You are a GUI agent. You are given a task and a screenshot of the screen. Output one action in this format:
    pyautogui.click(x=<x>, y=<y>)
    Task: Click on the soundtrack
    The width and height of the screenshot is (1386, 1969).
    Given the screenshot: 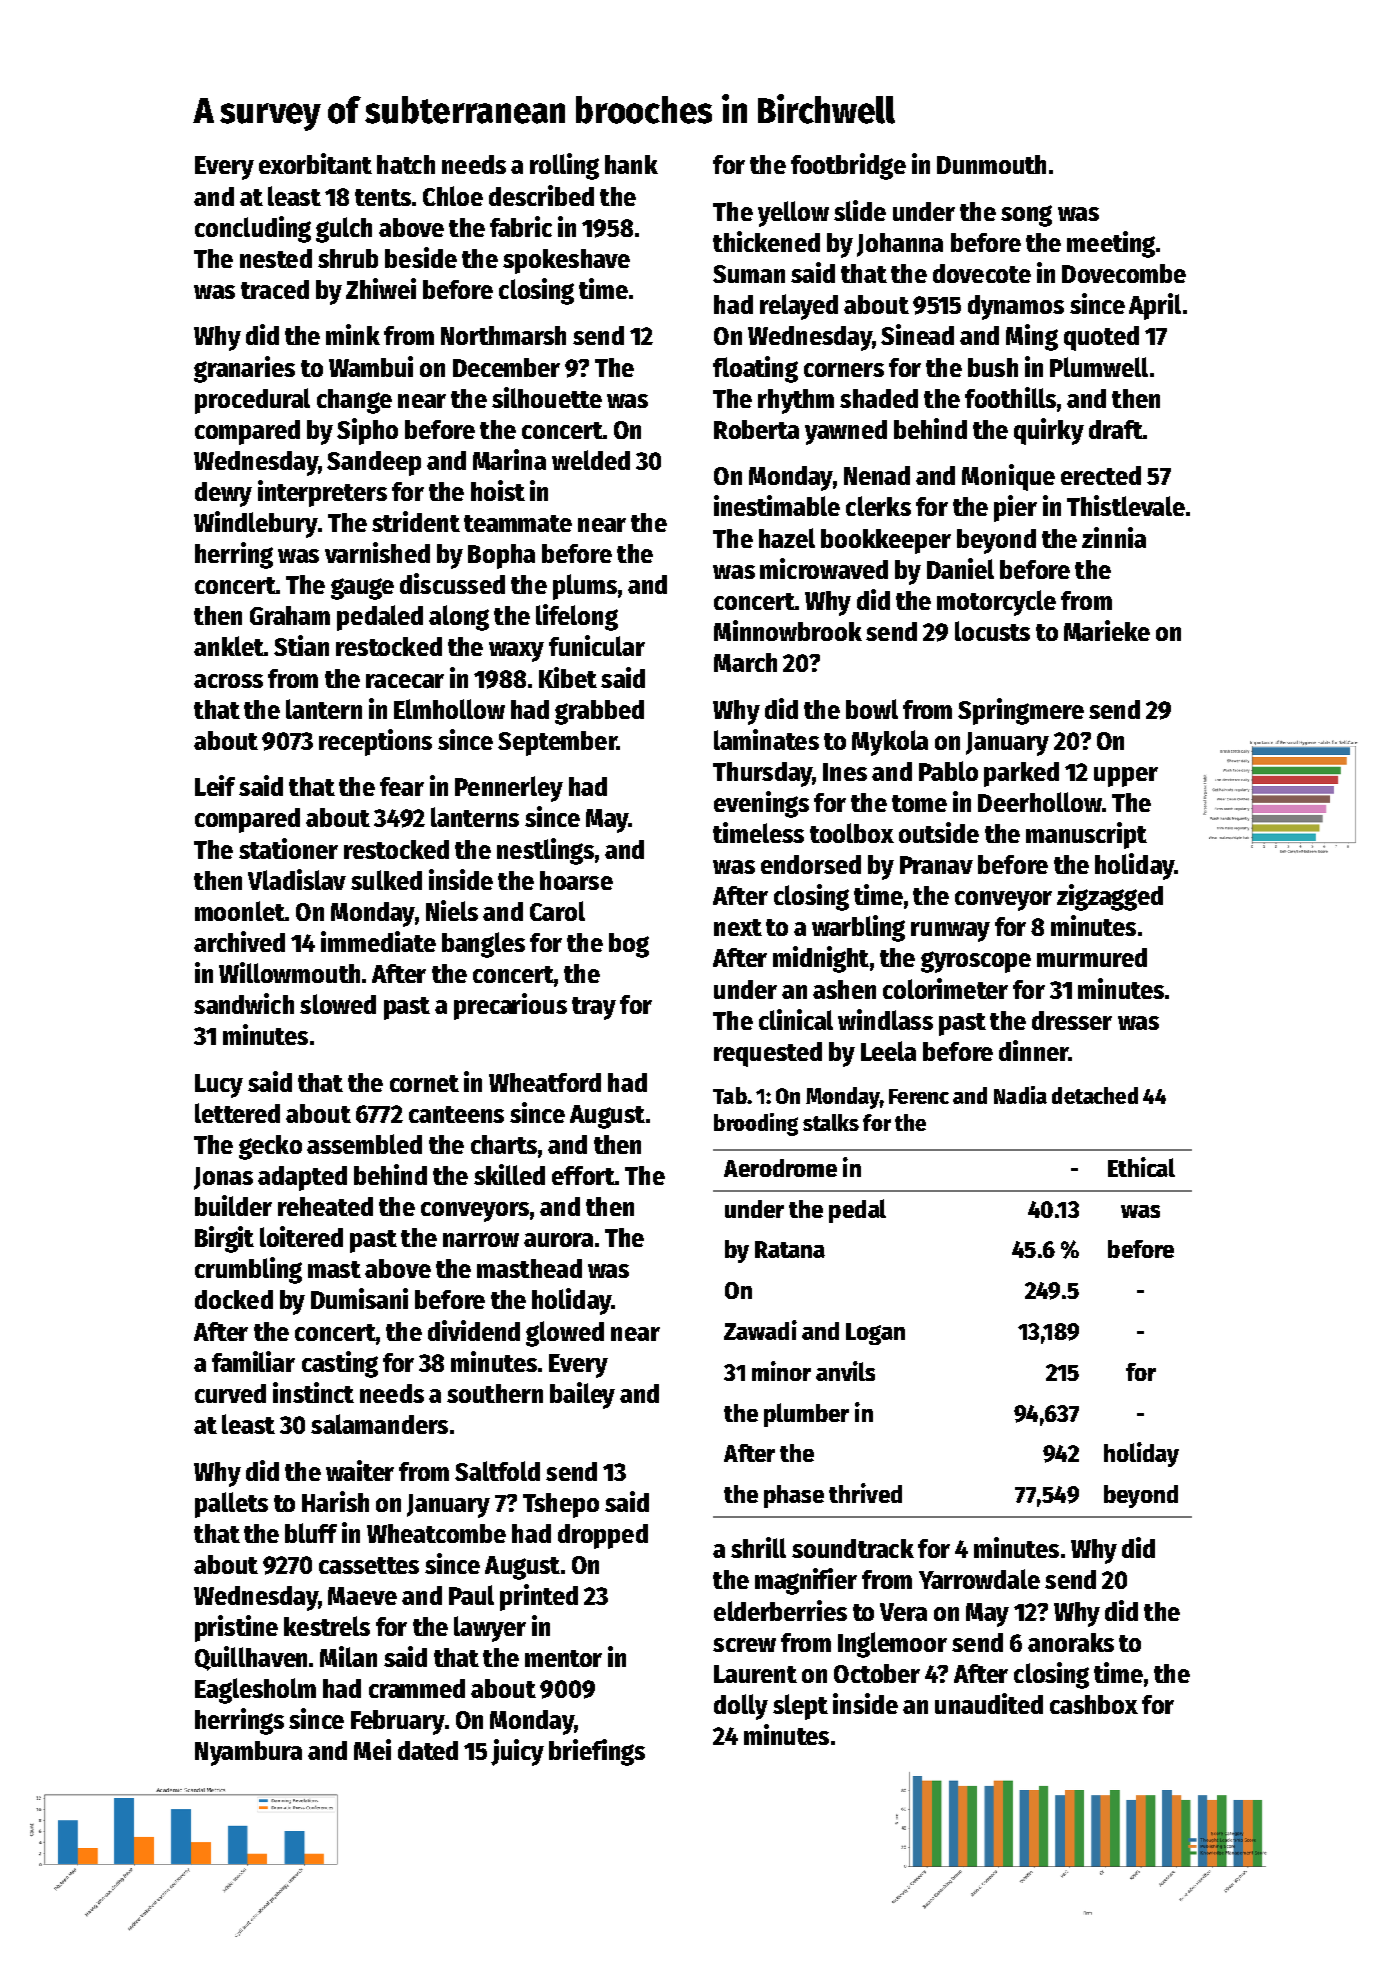 What is the action you would take?
    pyautogui.click(x=853, y=1548)
